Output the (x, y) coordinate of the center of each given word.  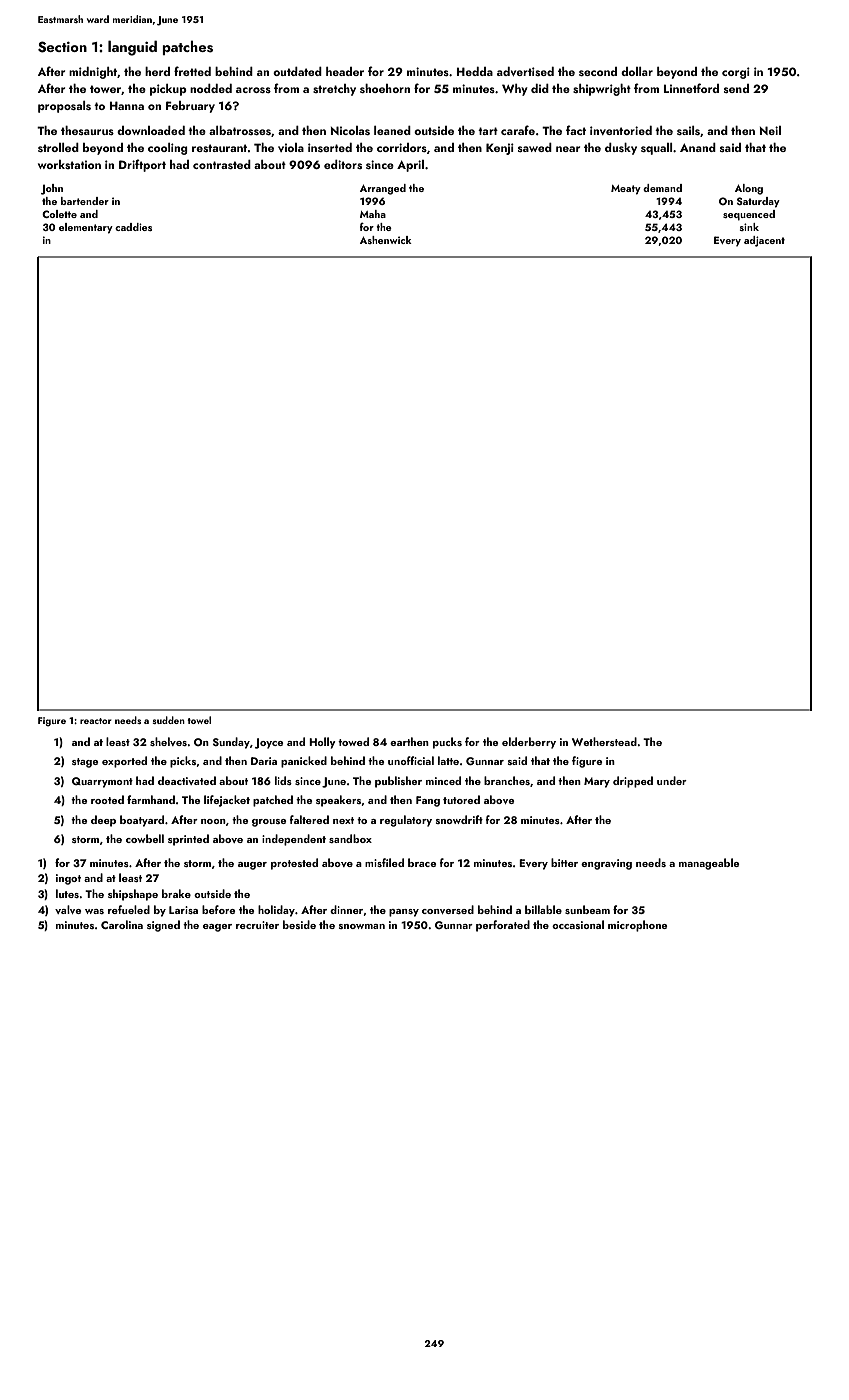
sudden (168, 720)
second (598, 71)
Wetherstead (604, 741)
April (410, 166)
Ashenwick (386, 240)
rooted (107, 799)
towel (199, 720)
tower (105, 89)
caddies (133, 227)
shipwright (602, 90)
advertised (525, 71)
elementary (86, 228)
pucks (447, 743)
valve (68, 909)
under (672, 780)
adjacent (764, 241)
